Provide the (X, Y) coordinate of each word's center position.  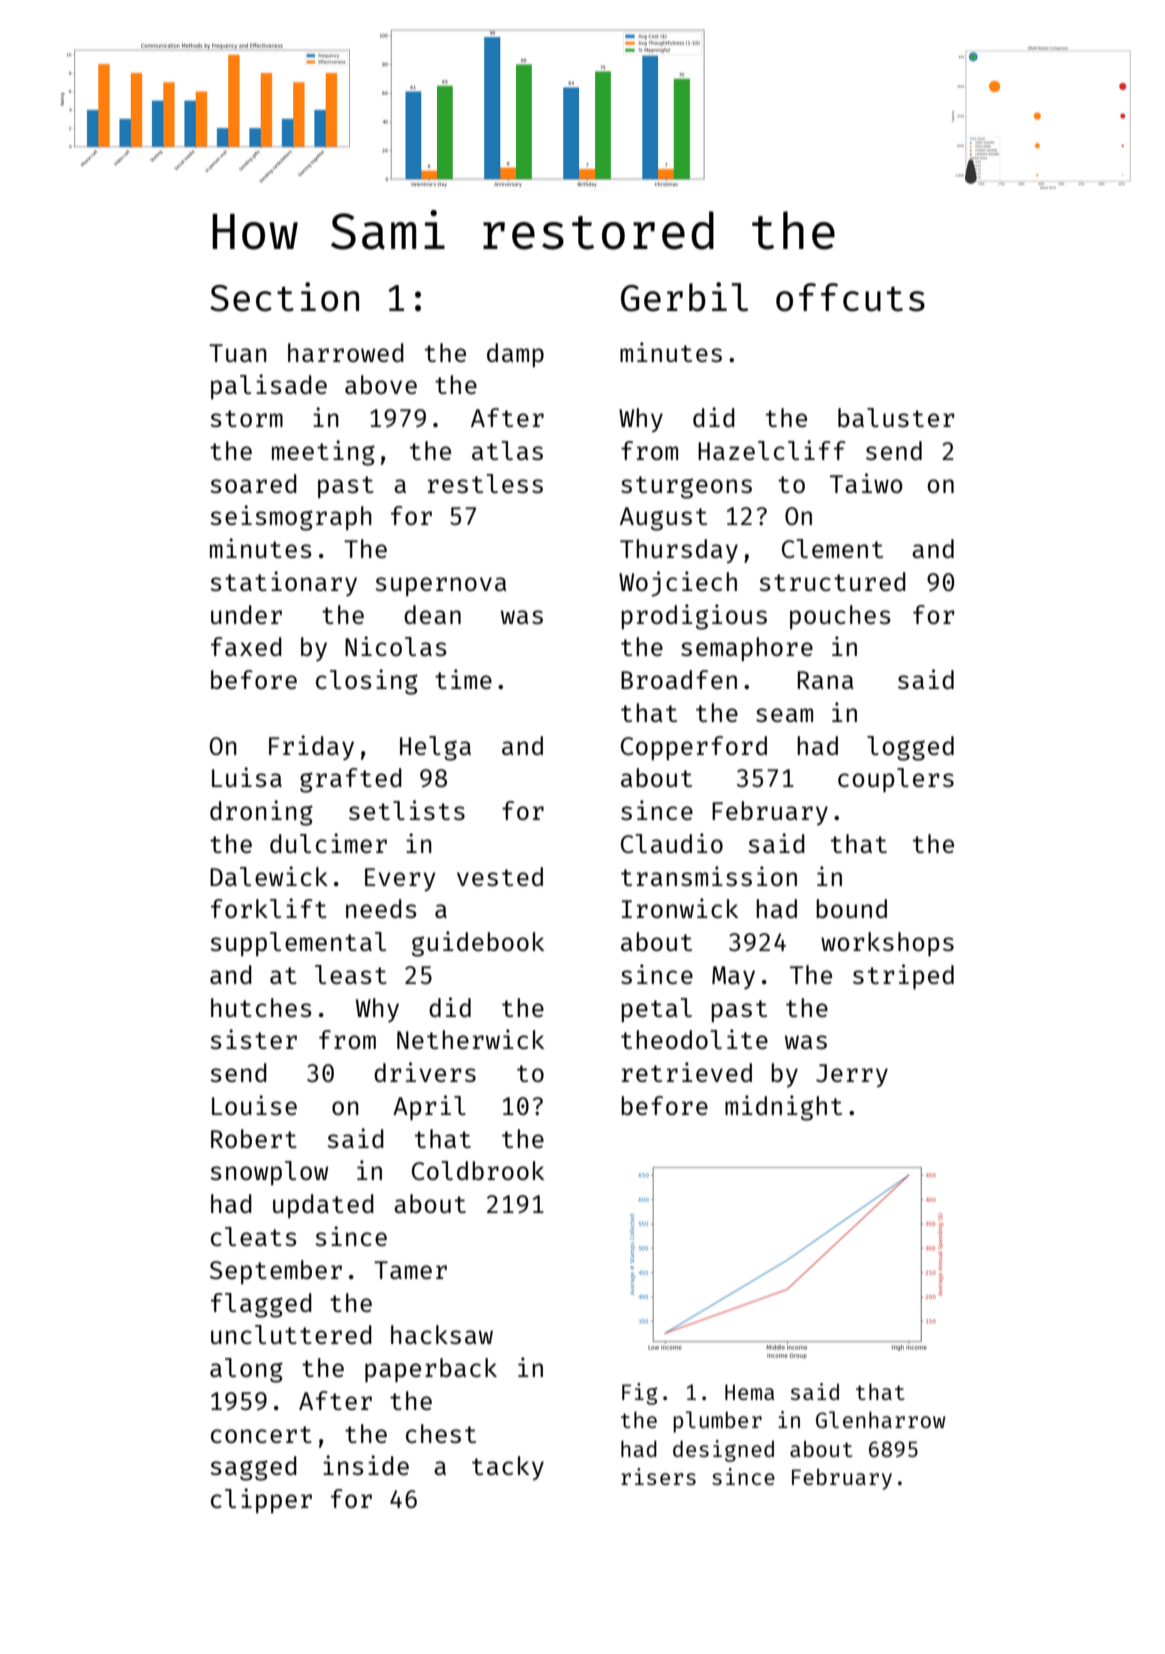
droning (261, 813)
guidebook (478, 944)
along (246, 1370)
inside (366, 1465)
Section (284, 297)
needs (381, 908)
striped (903, 976)
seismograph (291, 518)
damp (515, 355)
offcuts (850, 297)
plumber (717, 1422)
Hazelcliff (772, 450)
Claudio (672, 843)
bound (851, 908)
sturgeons (686, 487)
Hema (749, 1392)
